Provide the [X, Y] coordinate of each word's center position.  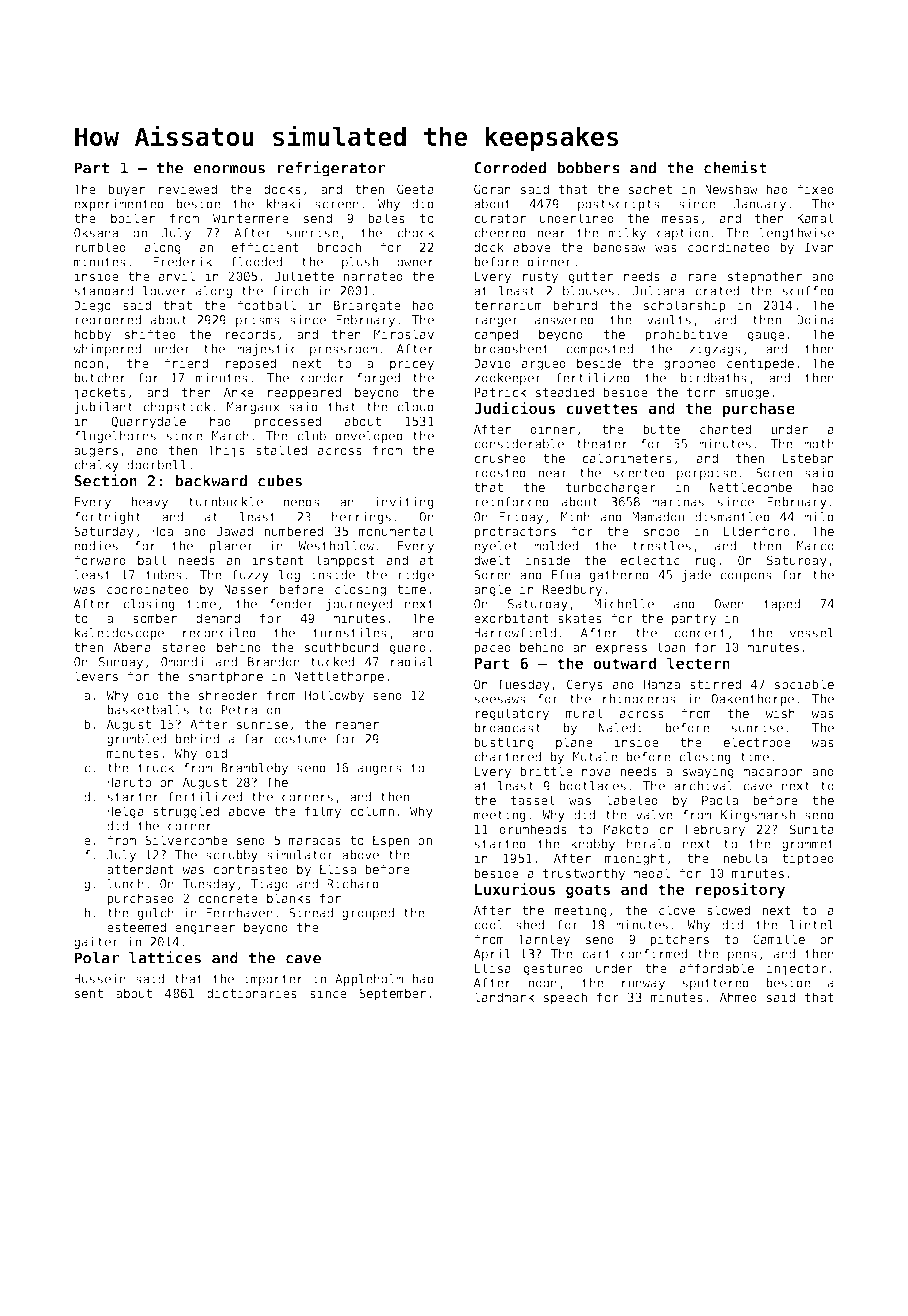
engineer [205, 928]
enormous [229, 169]
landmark [504, 997]
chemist [735, 167]
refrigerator [331, 169]
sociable [804, 684]
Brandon [274, 662]
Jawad [234, 531]
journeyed [359, 605]
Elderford [756, 531]
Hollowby [334, 696]
